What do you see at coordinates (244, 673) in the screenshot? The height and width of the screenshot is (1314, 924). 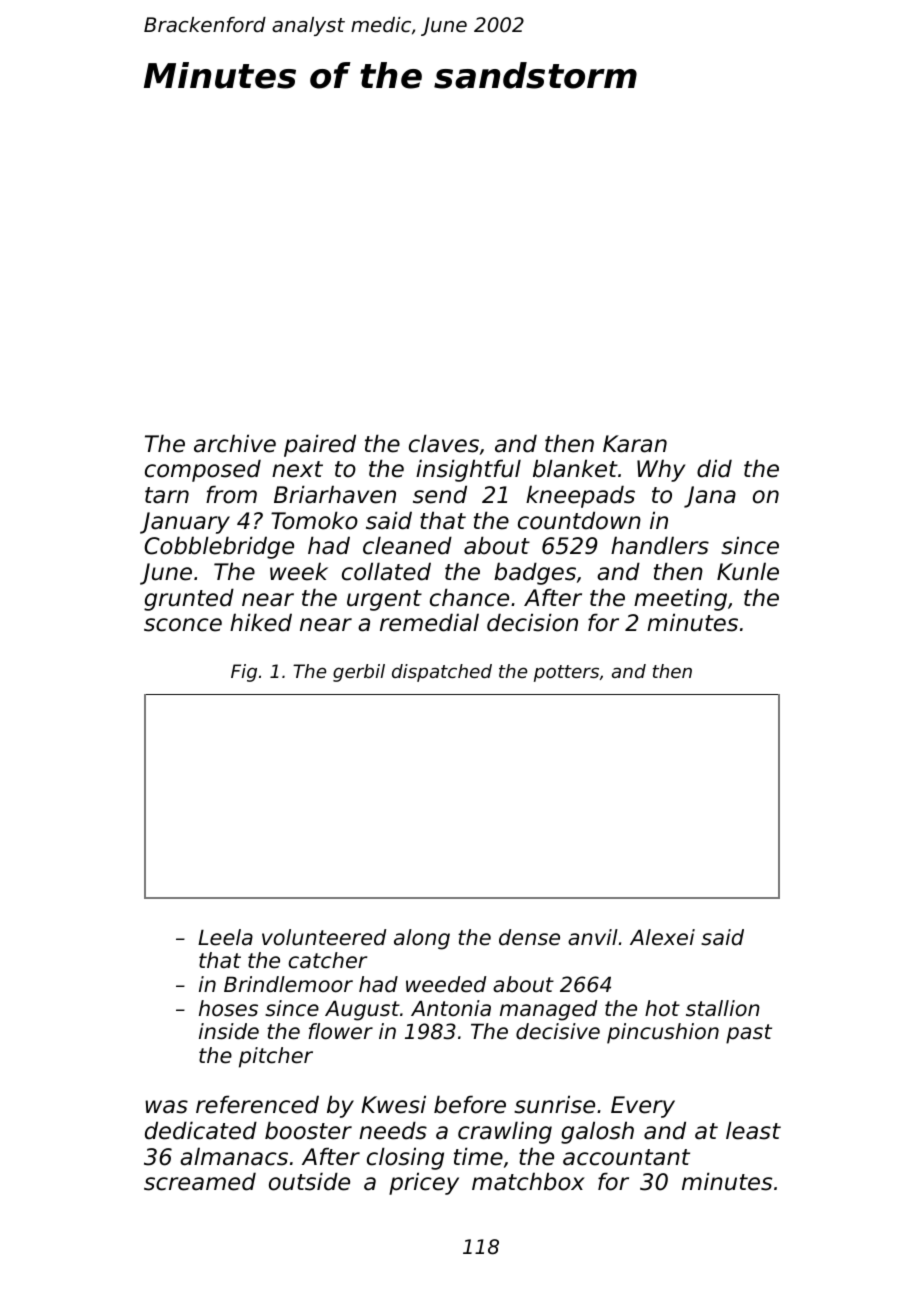 I see `Fig` at bounding box center [244, 673].
